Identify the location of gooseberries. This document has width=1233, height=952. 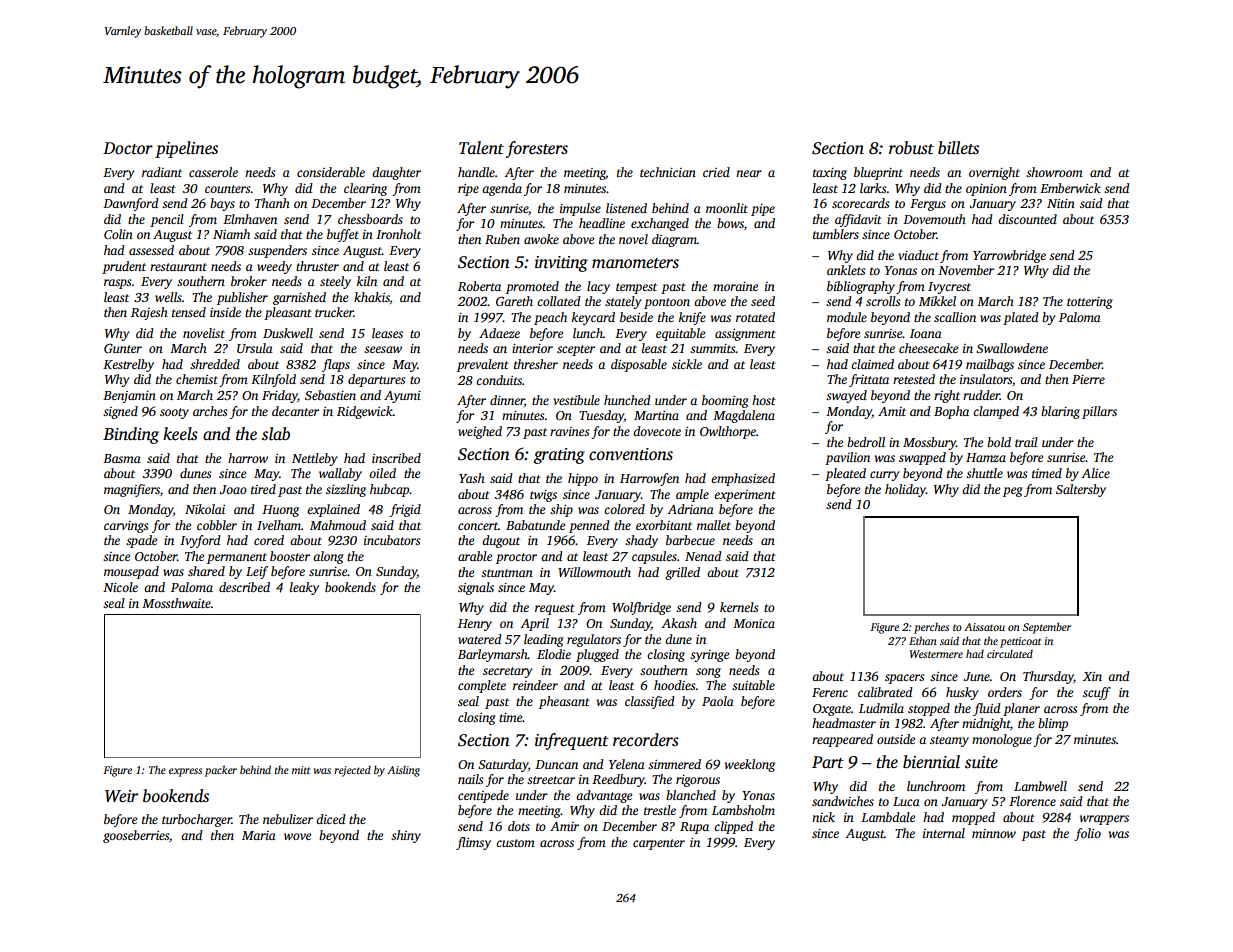
(136, 836).
